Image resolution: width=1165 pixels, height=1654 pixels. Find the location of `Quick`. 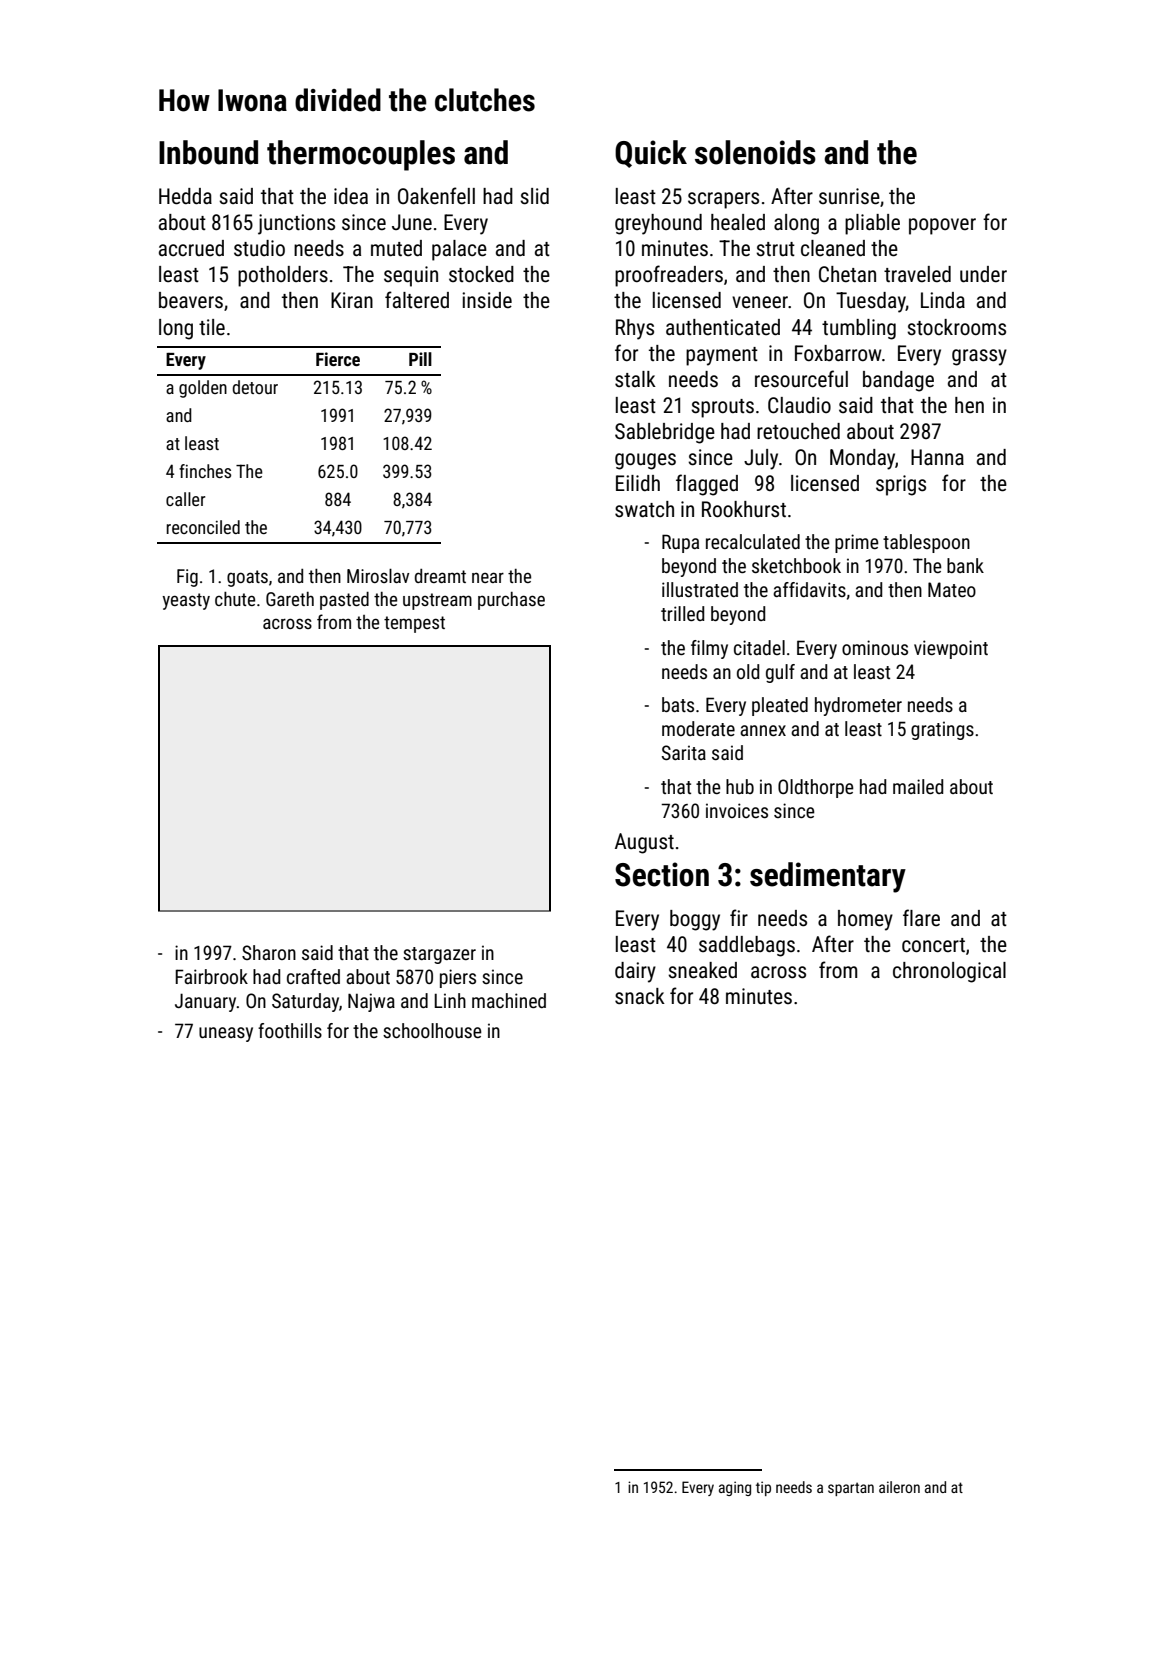

Quick is located at coordinates (651, 154).
